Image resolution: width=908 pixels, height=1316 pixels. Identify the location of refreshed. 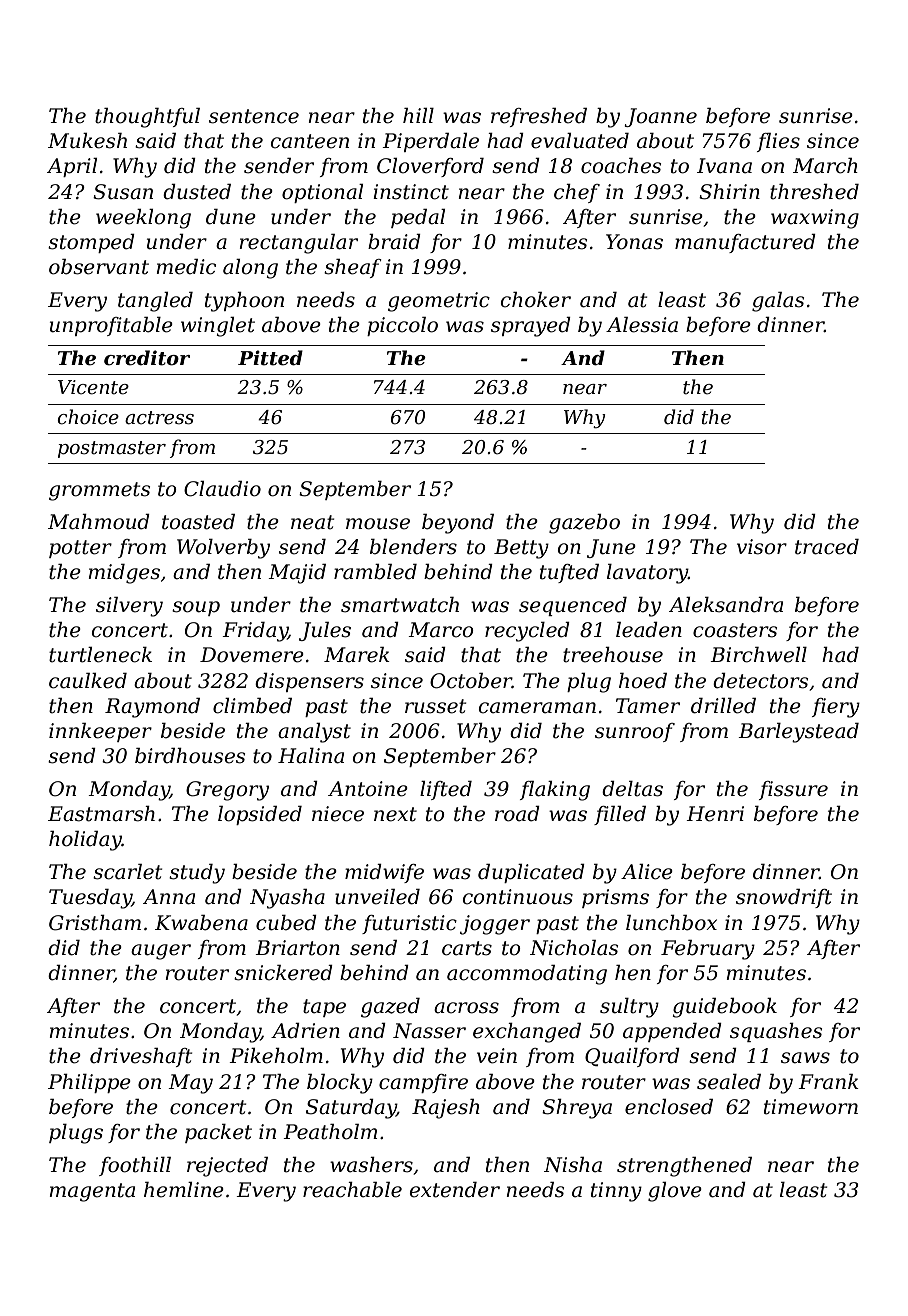
(539, 117).
